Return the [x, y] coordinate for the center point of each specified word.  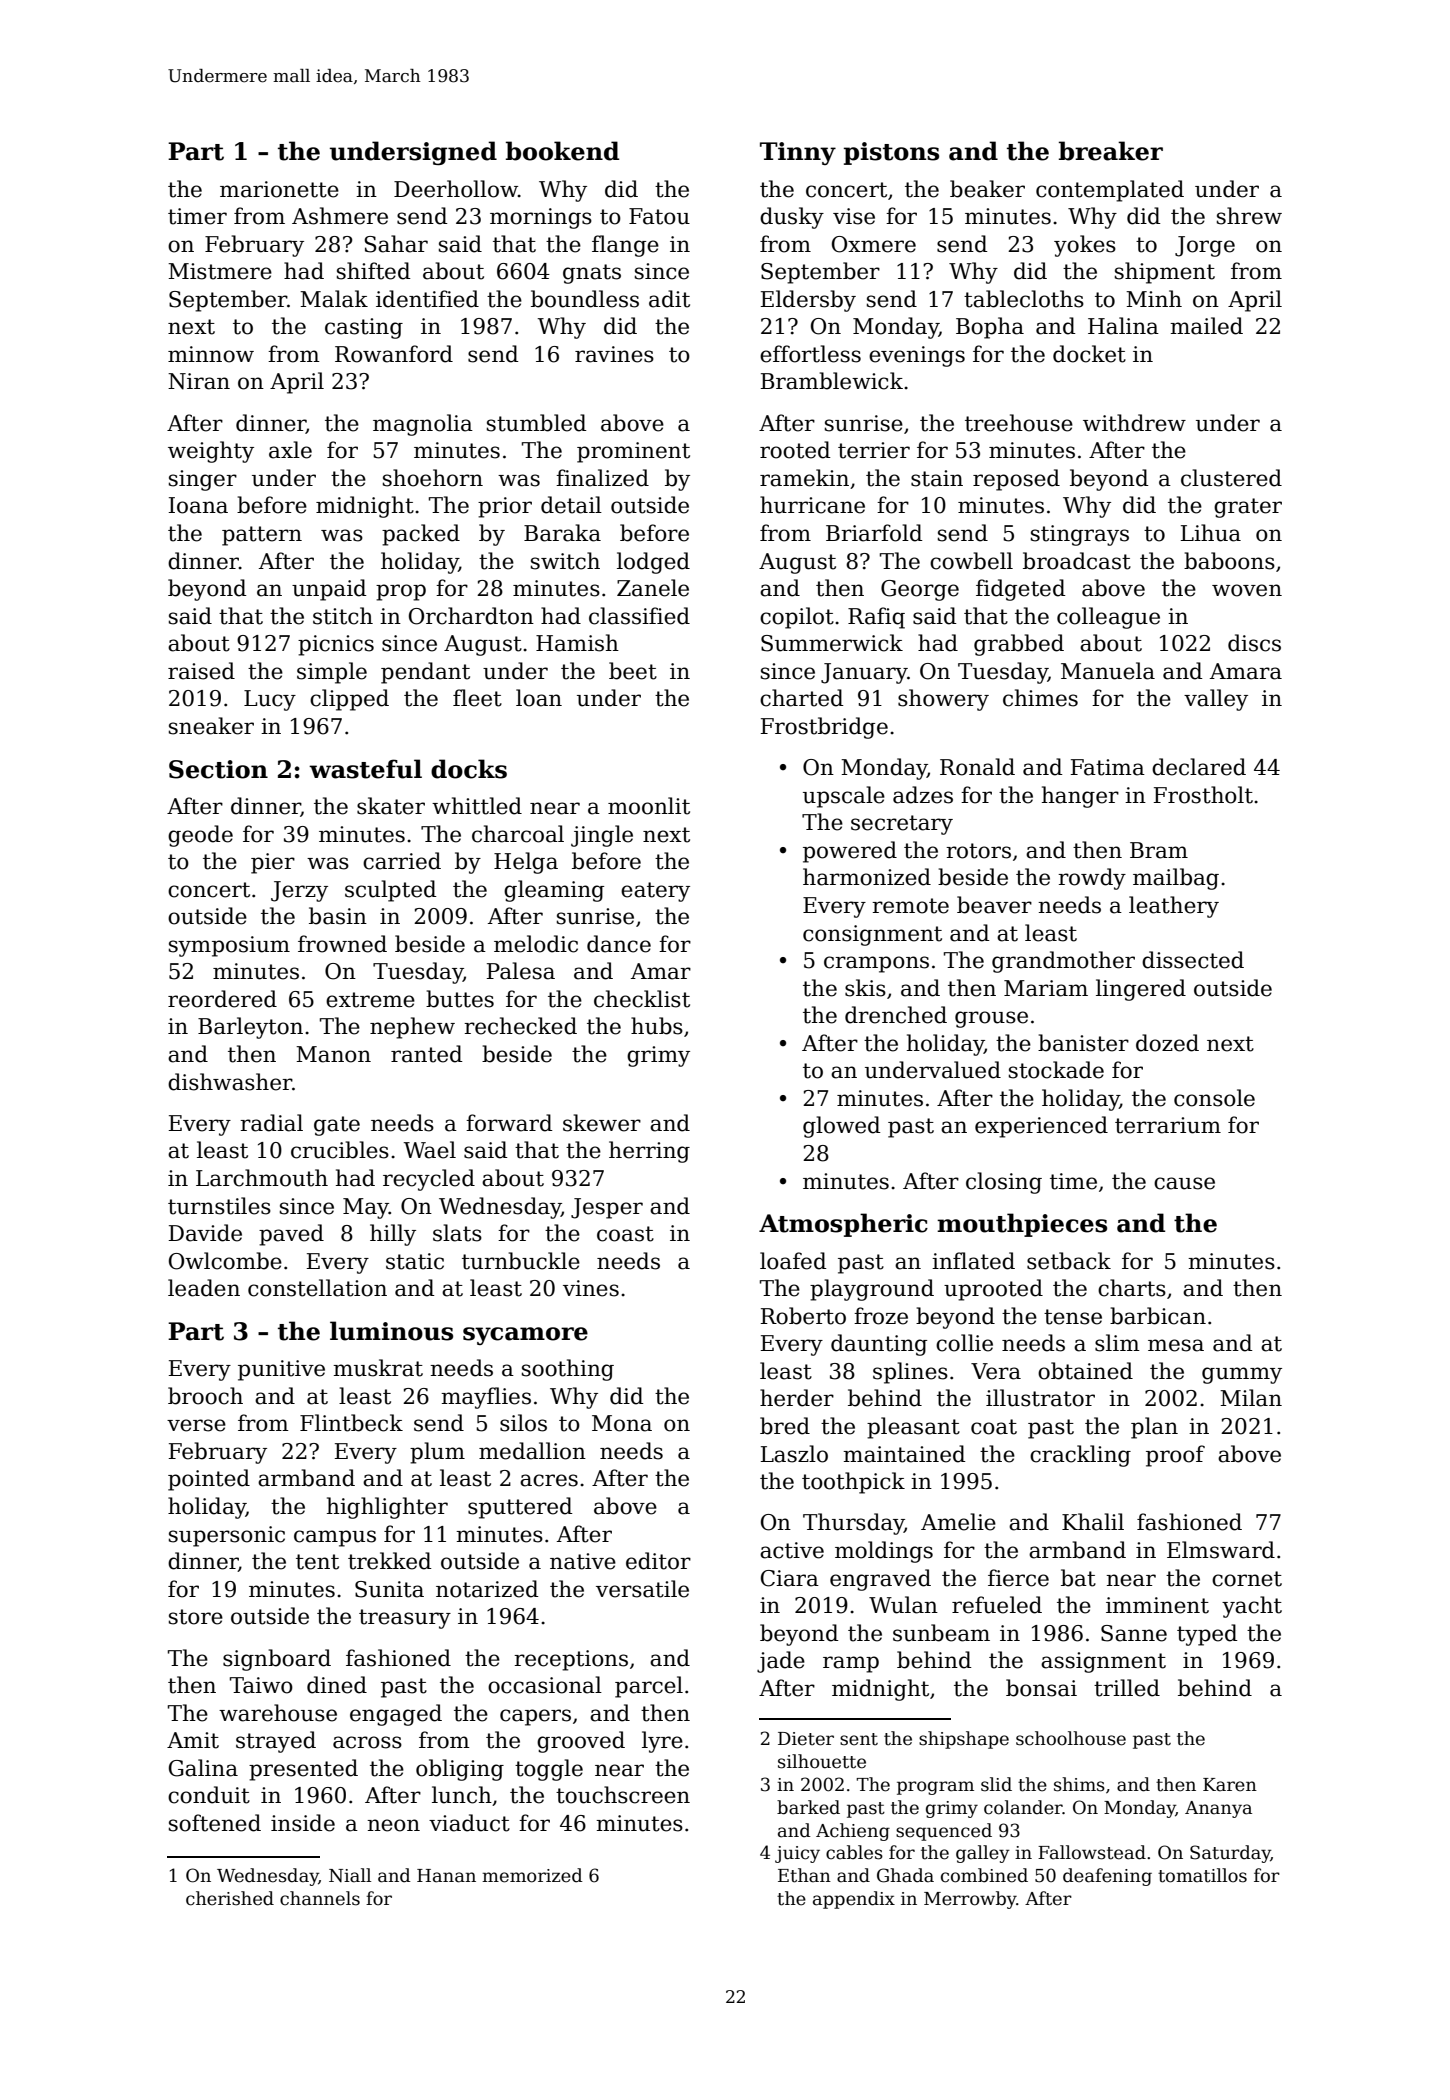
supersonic [227, 1536]
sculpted [391, 891]
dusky [792, 218]
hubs [657, 1026]
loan [539, 698]
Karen [1230, 1785]
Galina [203, 1768]
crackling [1080, 1456]
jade [781, 1662]
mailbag [1176, 879]
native [583, 1561]
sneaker [211, 726]
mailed [1206, 326]
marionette [279, 189]
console [1214, 1098]
